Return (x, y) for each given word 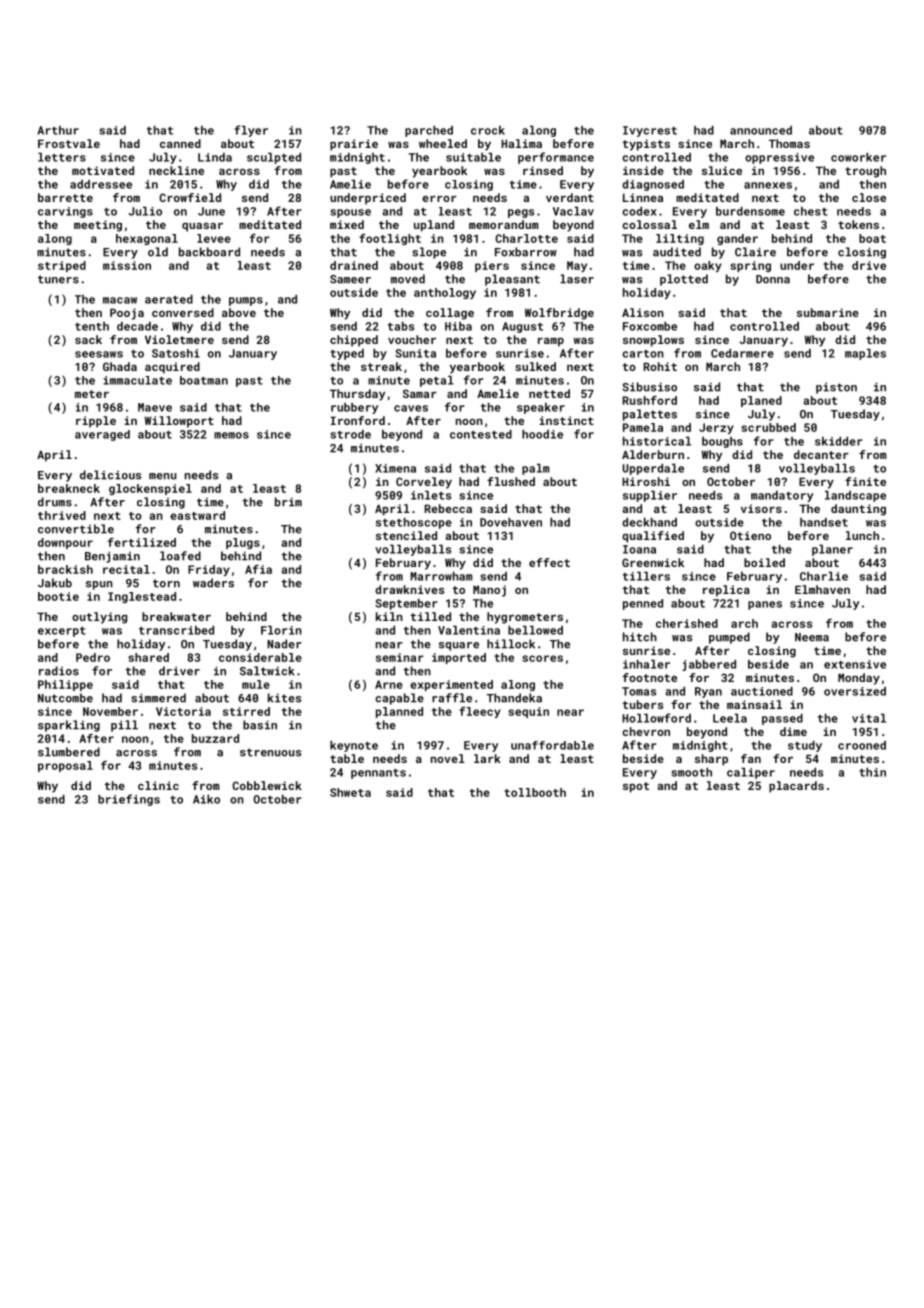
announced (761, 130)
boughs (722, 442)
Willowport (179, 422)
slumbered (69, 752)
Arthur (58, 130)
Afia (258, 569)
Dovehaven (511, 522)
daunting (858, 510)
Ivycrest (650, 131)
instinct (566, 420)
